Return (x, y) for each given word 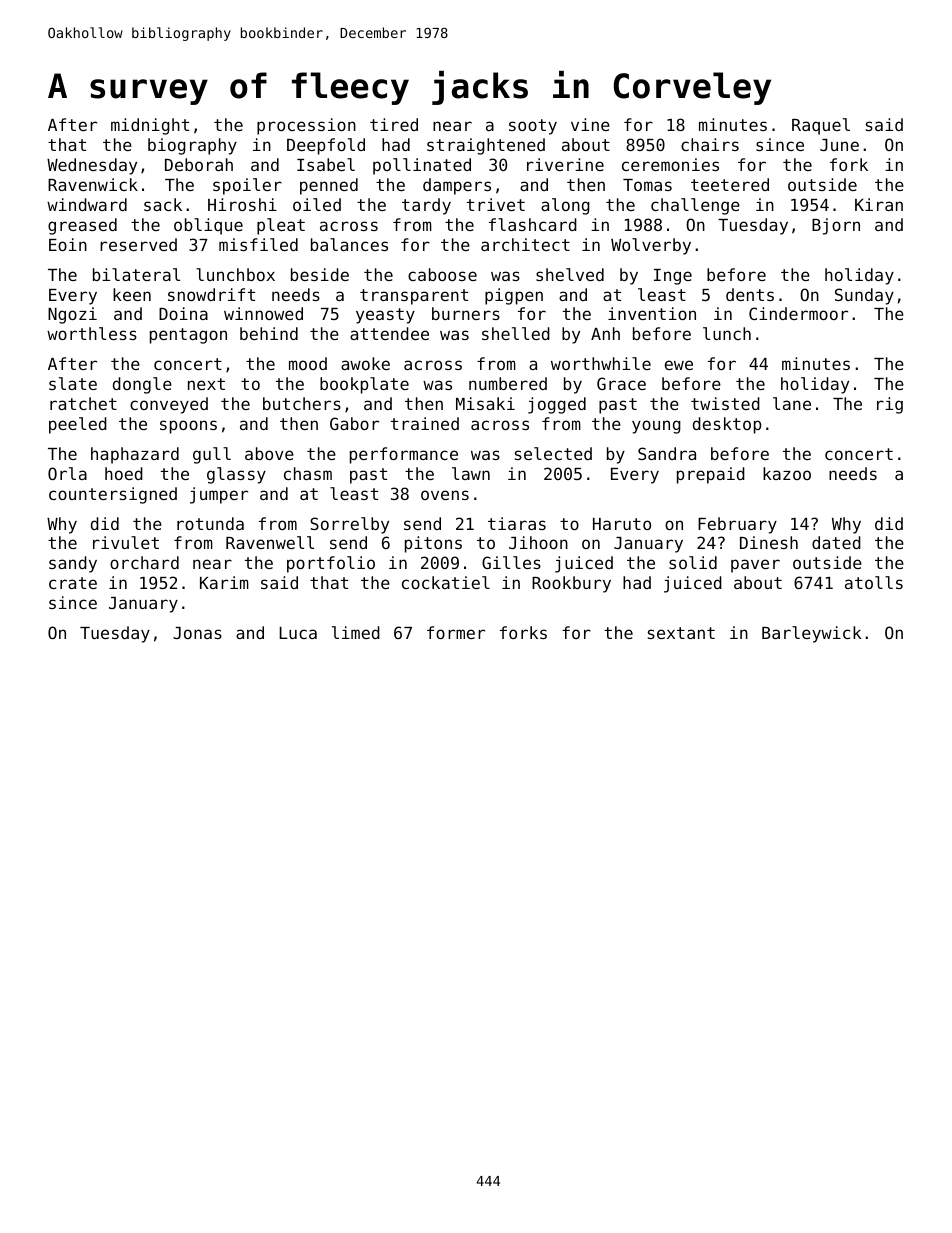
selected (553, 453)
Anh (605, 333)
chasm (308, 473)
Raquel (821, 126)
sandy (73, 564)
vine (590, 124)
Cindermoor (798, 313)
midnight (150, 126)
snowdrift (211, 294)
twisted (725, 403)
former (456, 632)
